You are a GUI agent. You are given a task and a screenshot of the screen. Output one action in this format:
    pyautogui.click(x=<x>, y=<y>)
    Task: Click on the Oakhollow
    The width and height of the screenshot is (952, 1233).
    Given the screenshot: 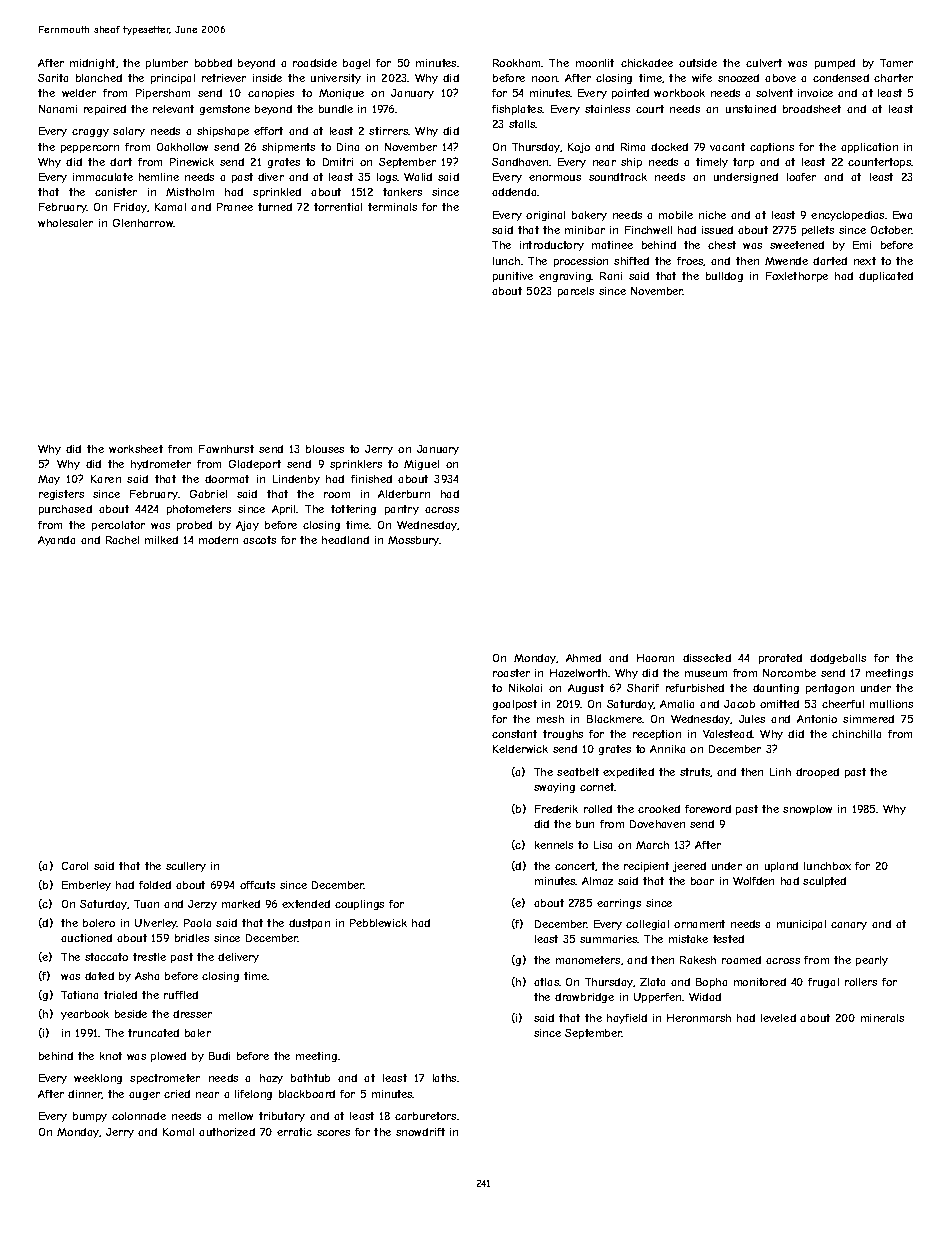 What is the action you would take?
    pyautogui.click(x=182, y=147)
